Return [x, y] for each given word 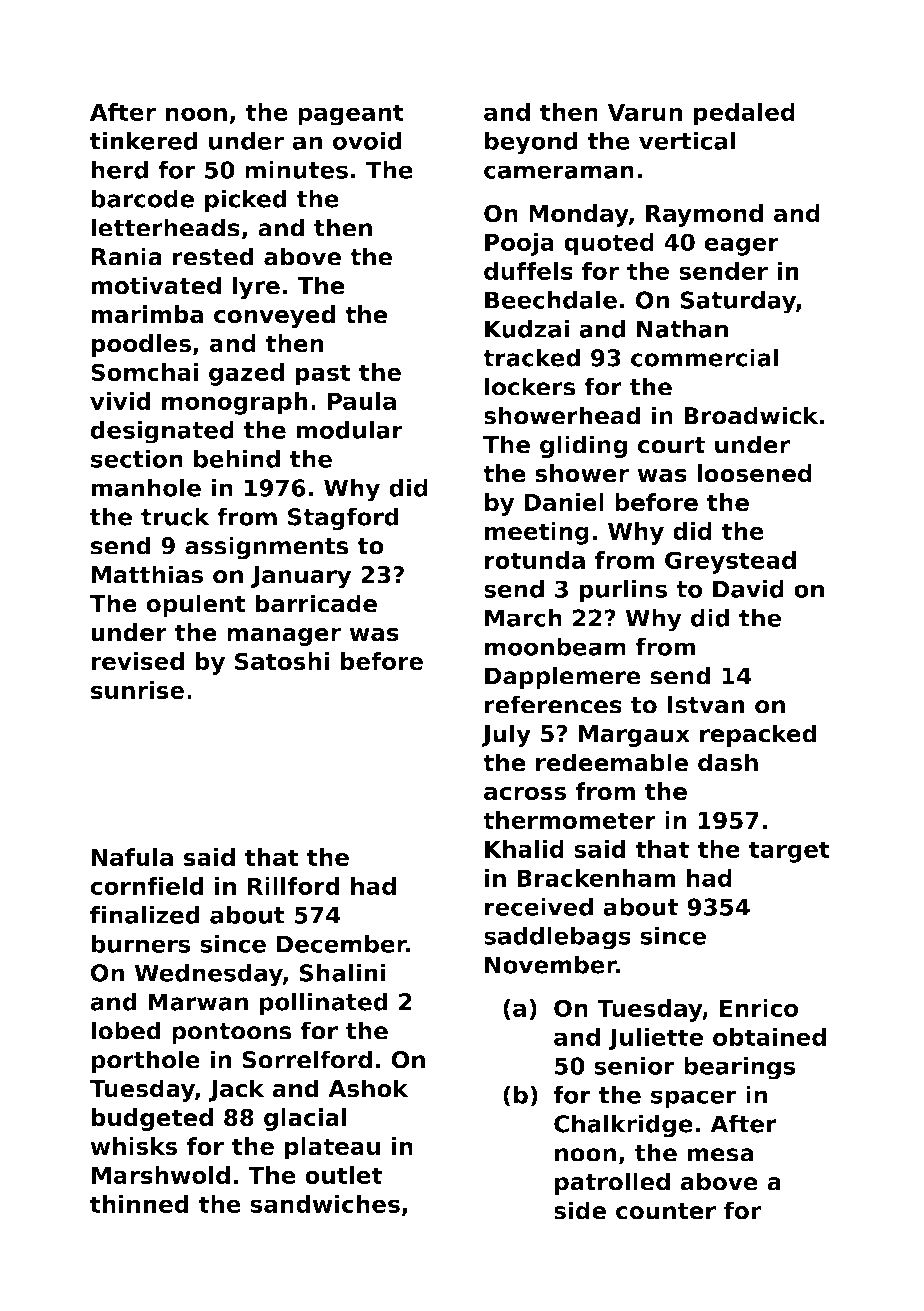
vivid [120, 401]
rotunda [535, 560]
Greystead [730, 562]
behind [237, 459]
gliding [583, 446]
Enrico [759, 1008]
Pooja [519, 244]
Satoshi [282, 661]
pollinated [323, 1003]
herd [119, 169]
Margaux [634, 736]
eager [741, 246]
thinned [139, 1204]
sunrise [137, 690]
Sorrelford [307, 1059]
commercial [704, 357]
